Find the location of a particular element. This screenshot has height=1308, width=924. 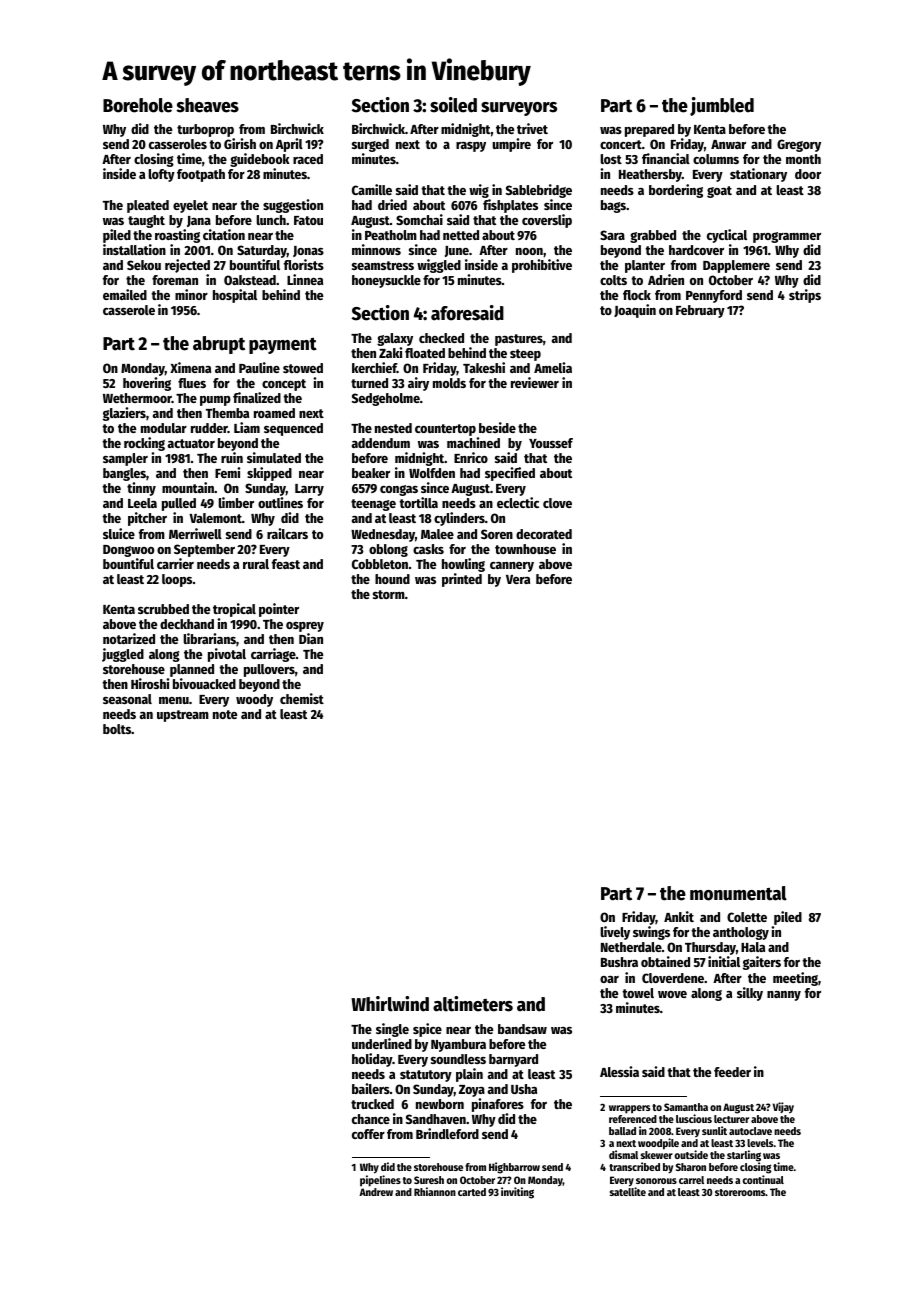

decorated is located at coordinates (544, 534).
